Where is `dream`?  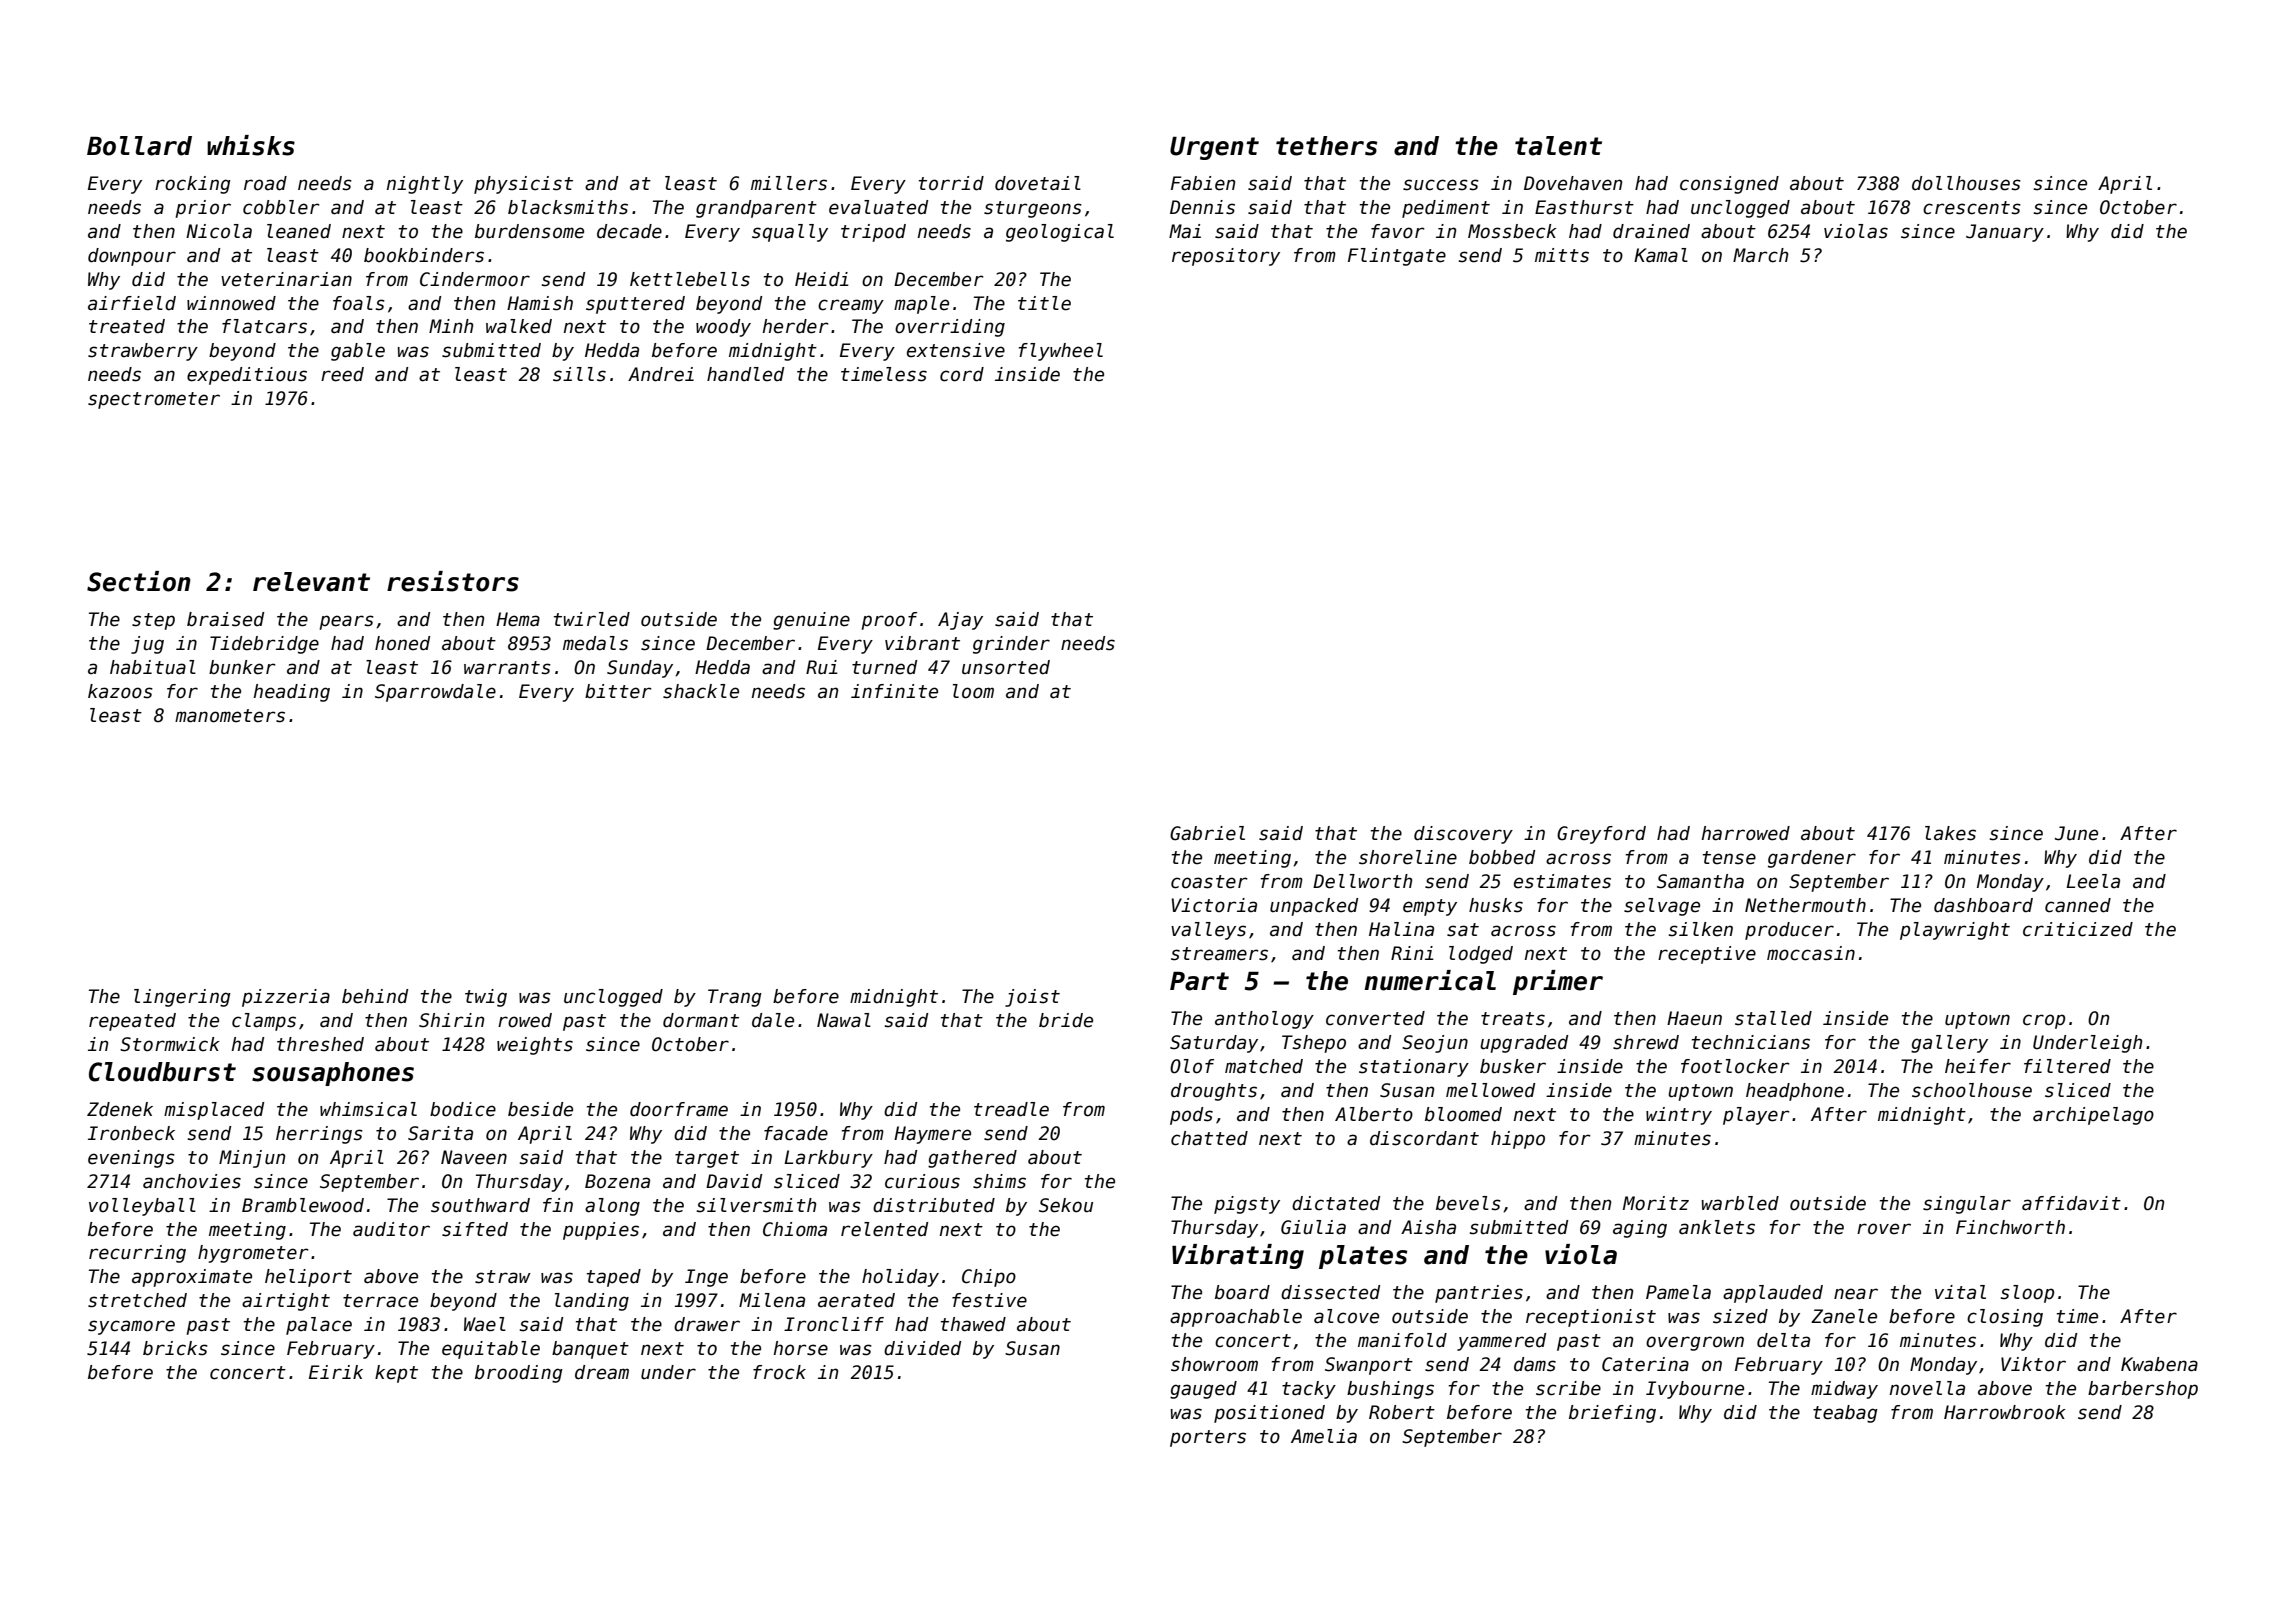 dream is located at coordinates (602, 1372).
